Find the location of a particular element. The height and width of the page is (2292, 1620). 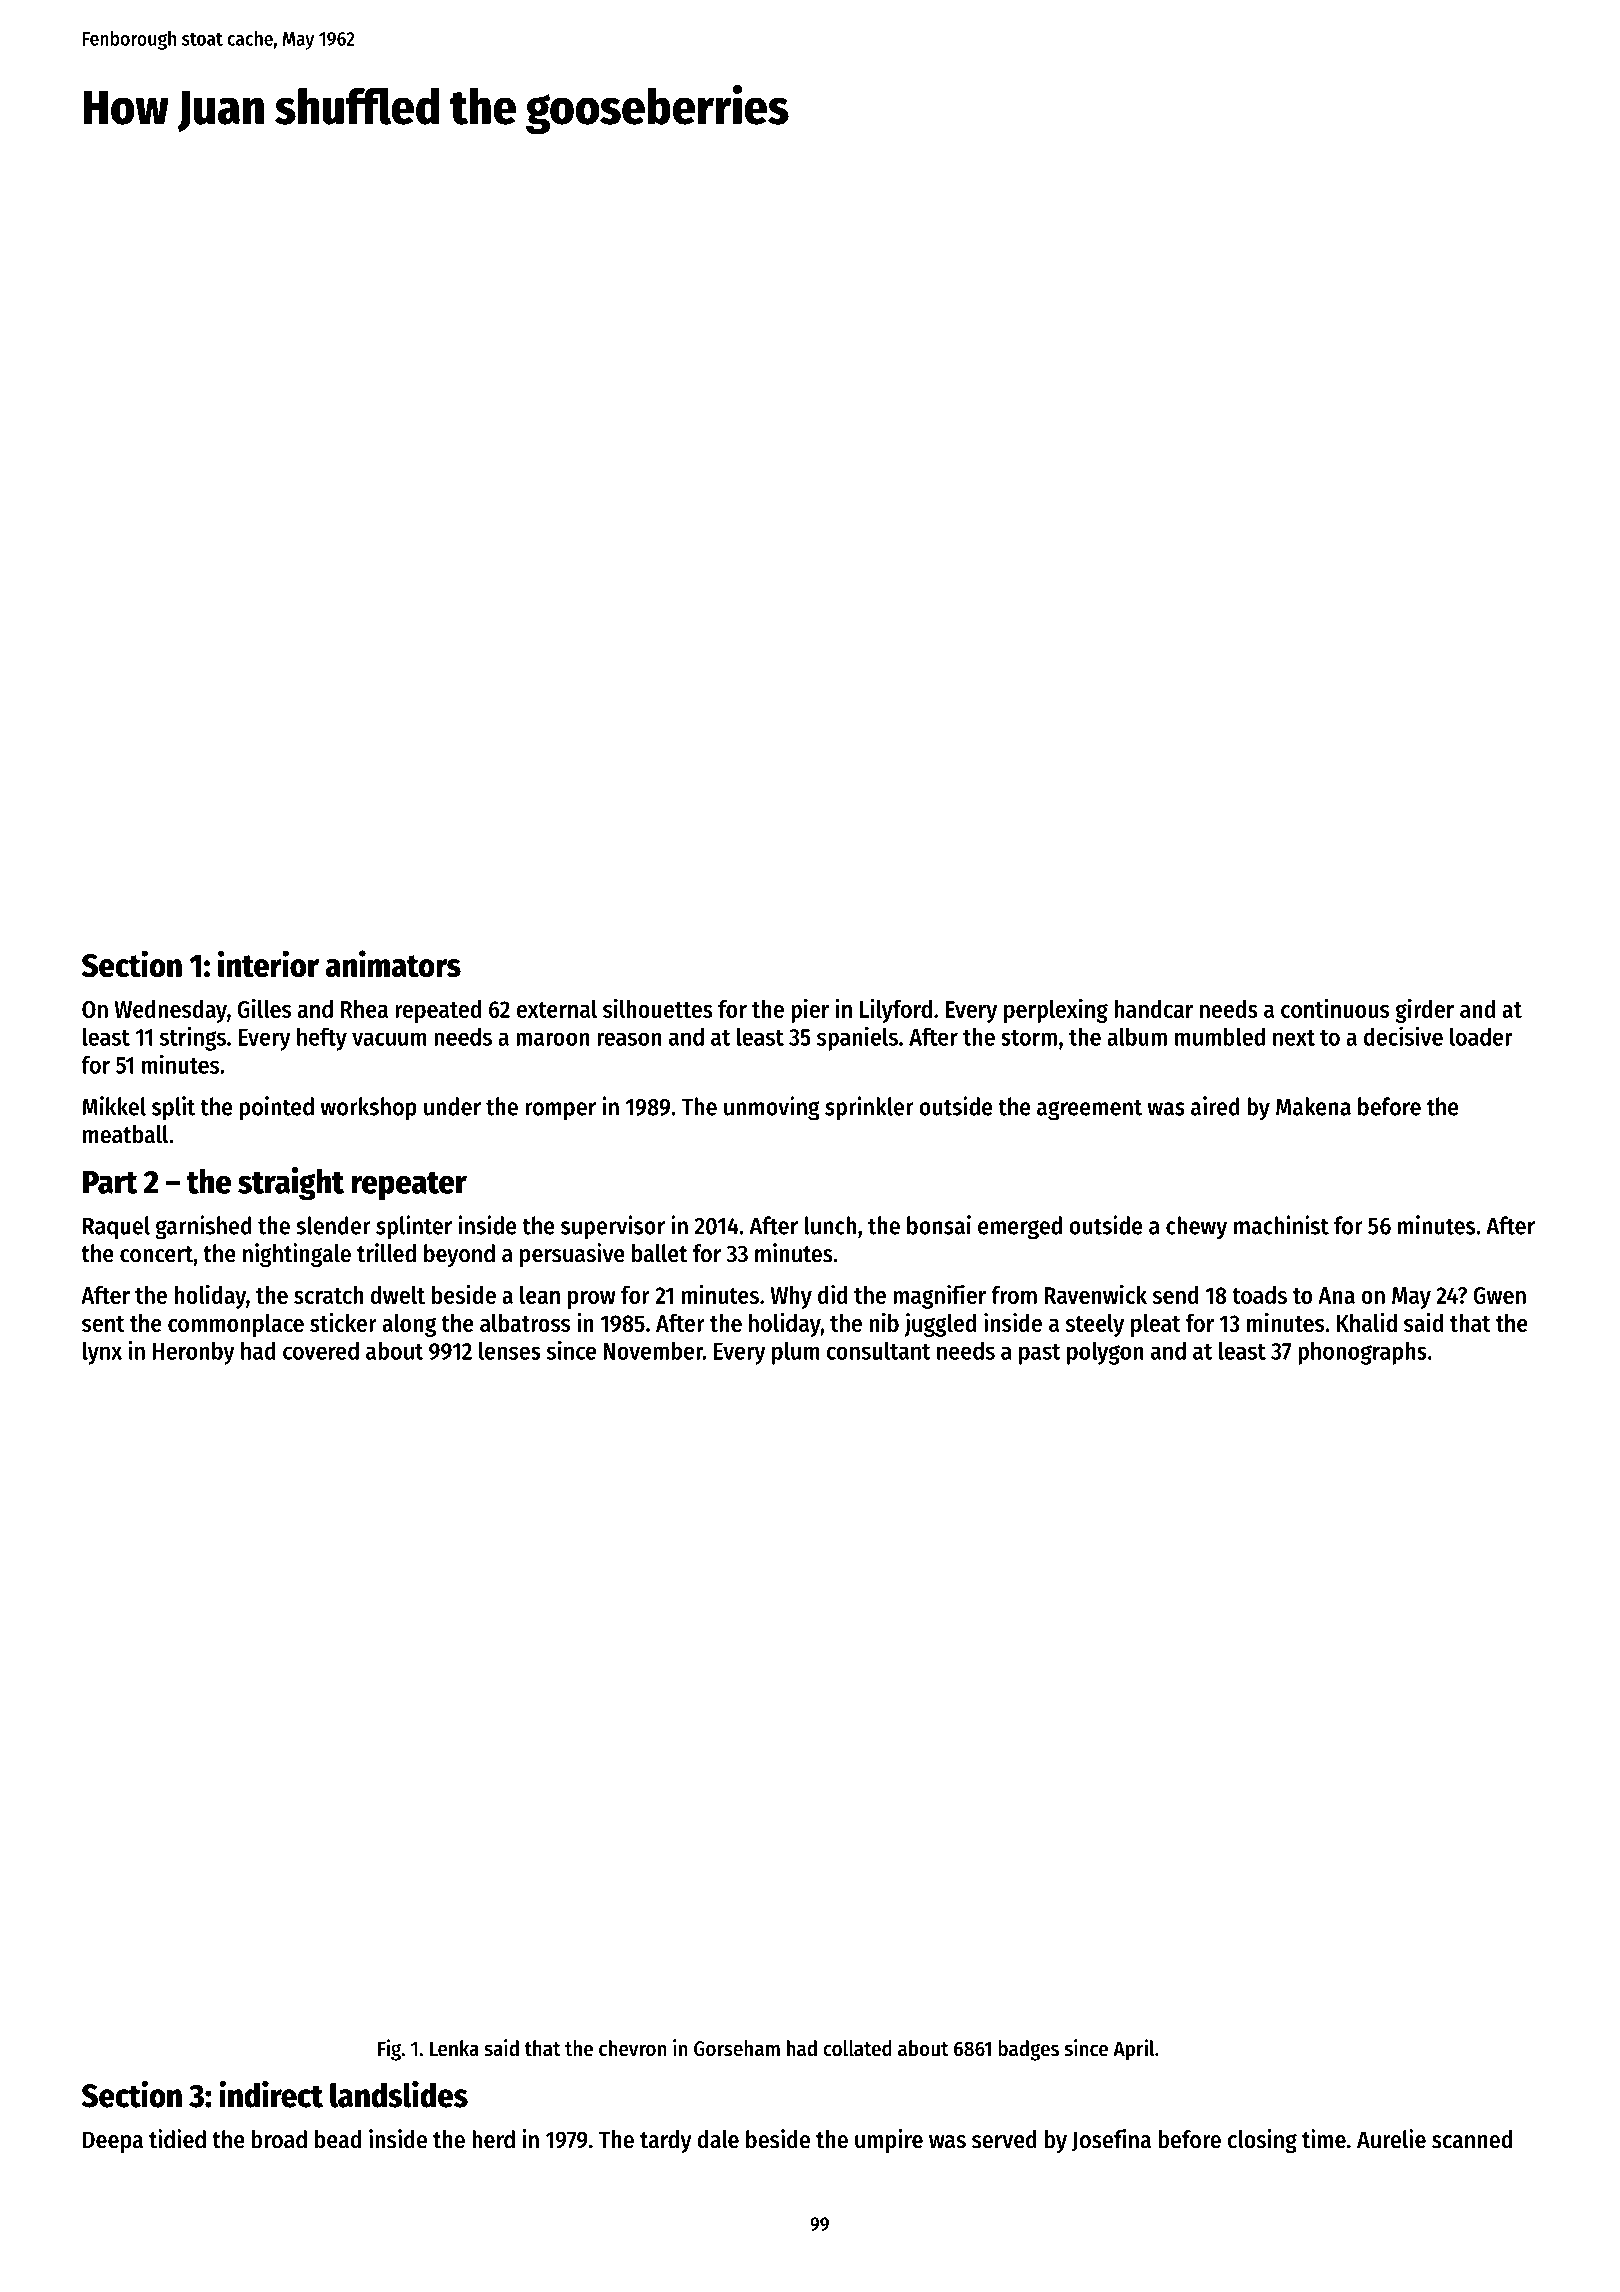

lynx is located at coordinates (102, 1353).
